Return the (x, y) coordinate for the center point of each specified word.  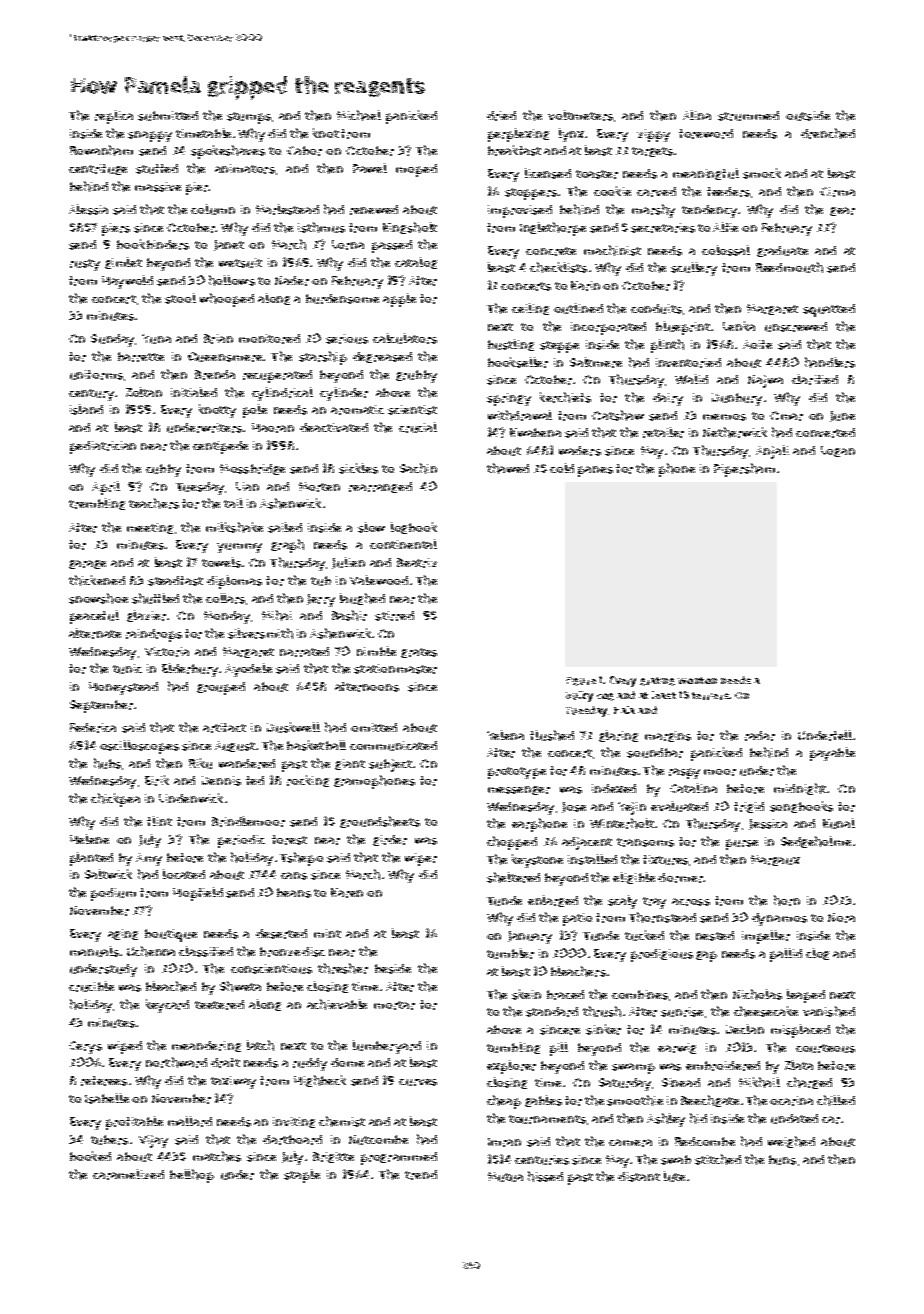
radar (760, 736)
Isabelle (107, 1098)
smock (762, 173)
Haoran (273, 428)
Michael (359, 115)
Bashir (349, 615)
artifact (224, 728)
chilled (836, 1100)
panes (595, 471)
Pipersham (744, 470)
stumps (249, 118)
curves (418, 1082)
